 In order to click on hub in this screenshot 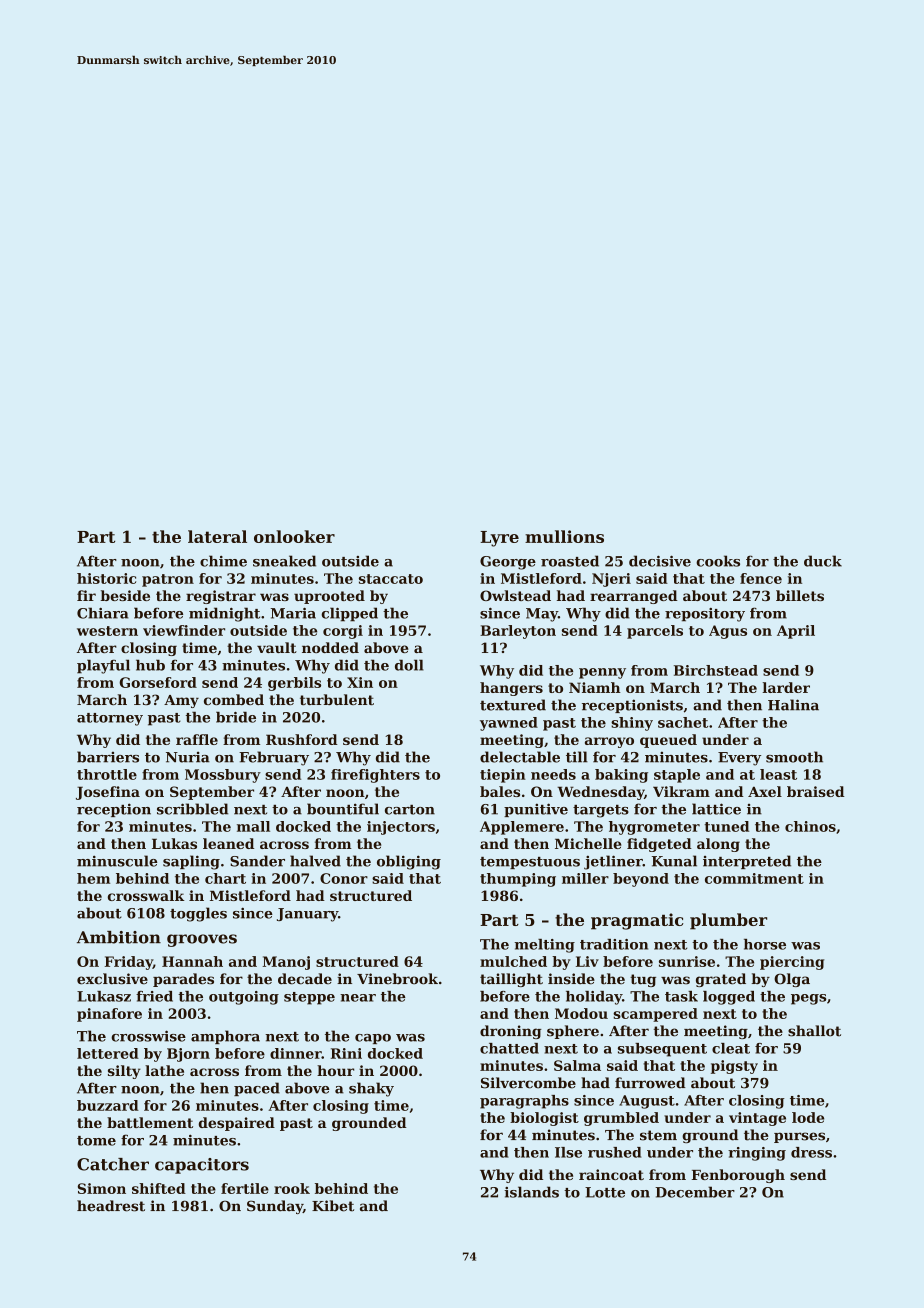, I will do `click(150, 665)`.
